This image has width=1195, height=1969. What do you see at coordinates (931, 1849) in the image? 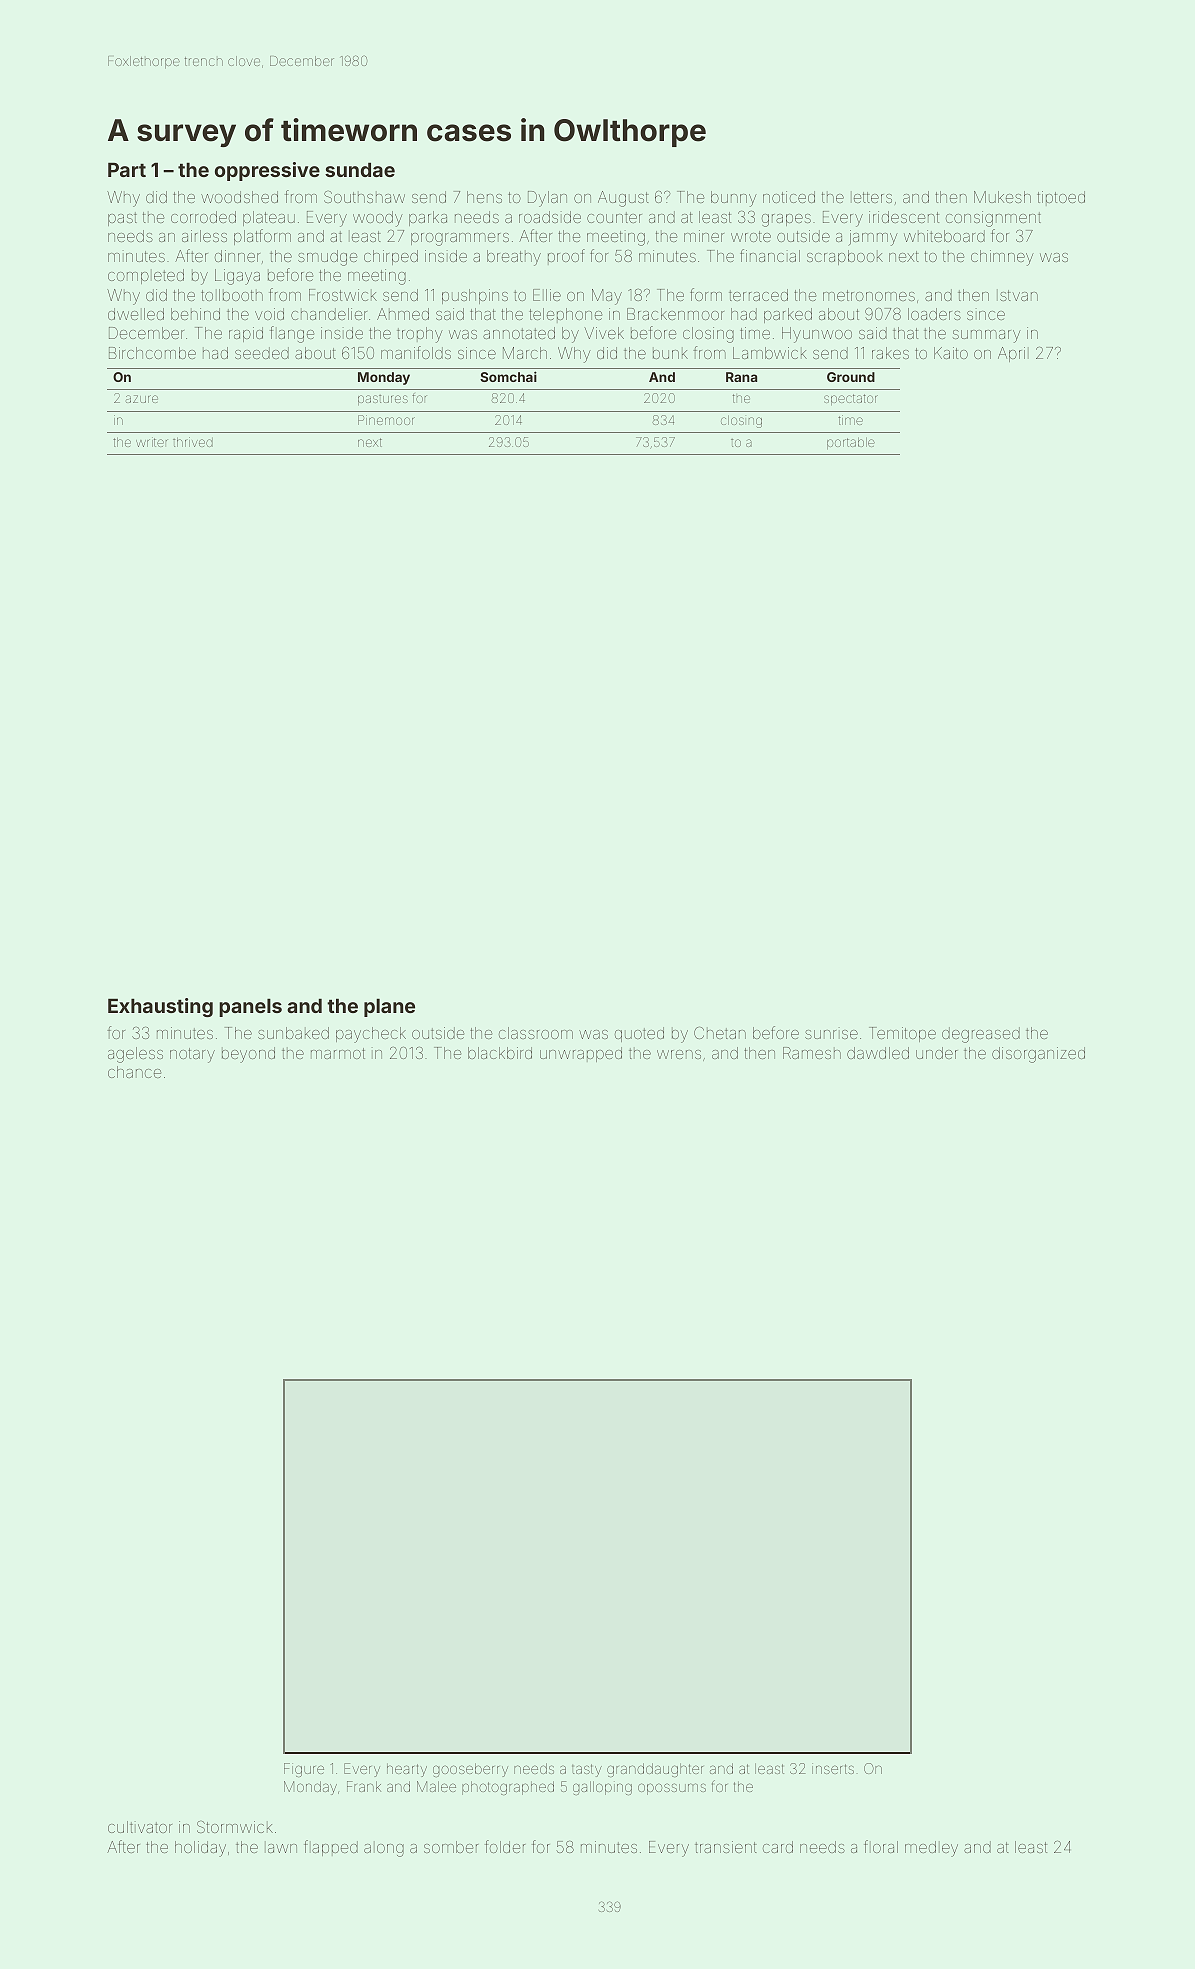
I see `medley` at bounding box center [931, 1849].
